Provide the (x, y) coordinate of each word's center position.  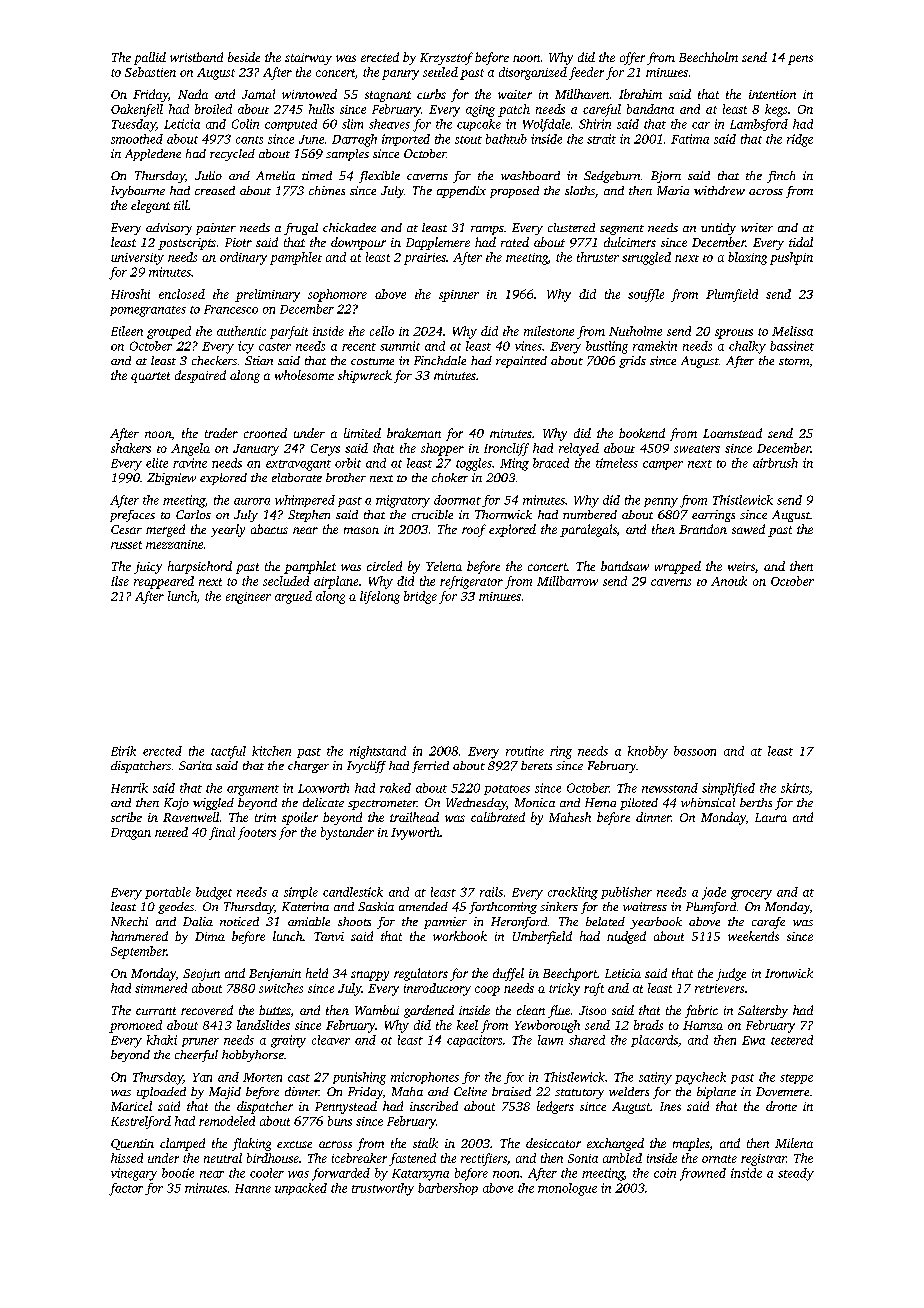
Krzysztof (446, 58)
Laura (771, 817)
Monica (535, 802)
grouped (169, 332)
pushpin (791, 258)
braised (511, 1091)
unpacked (301, 1189)
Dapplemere (438, 243)
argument (253, 790)
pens (800, 60)
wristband (196, 57)
